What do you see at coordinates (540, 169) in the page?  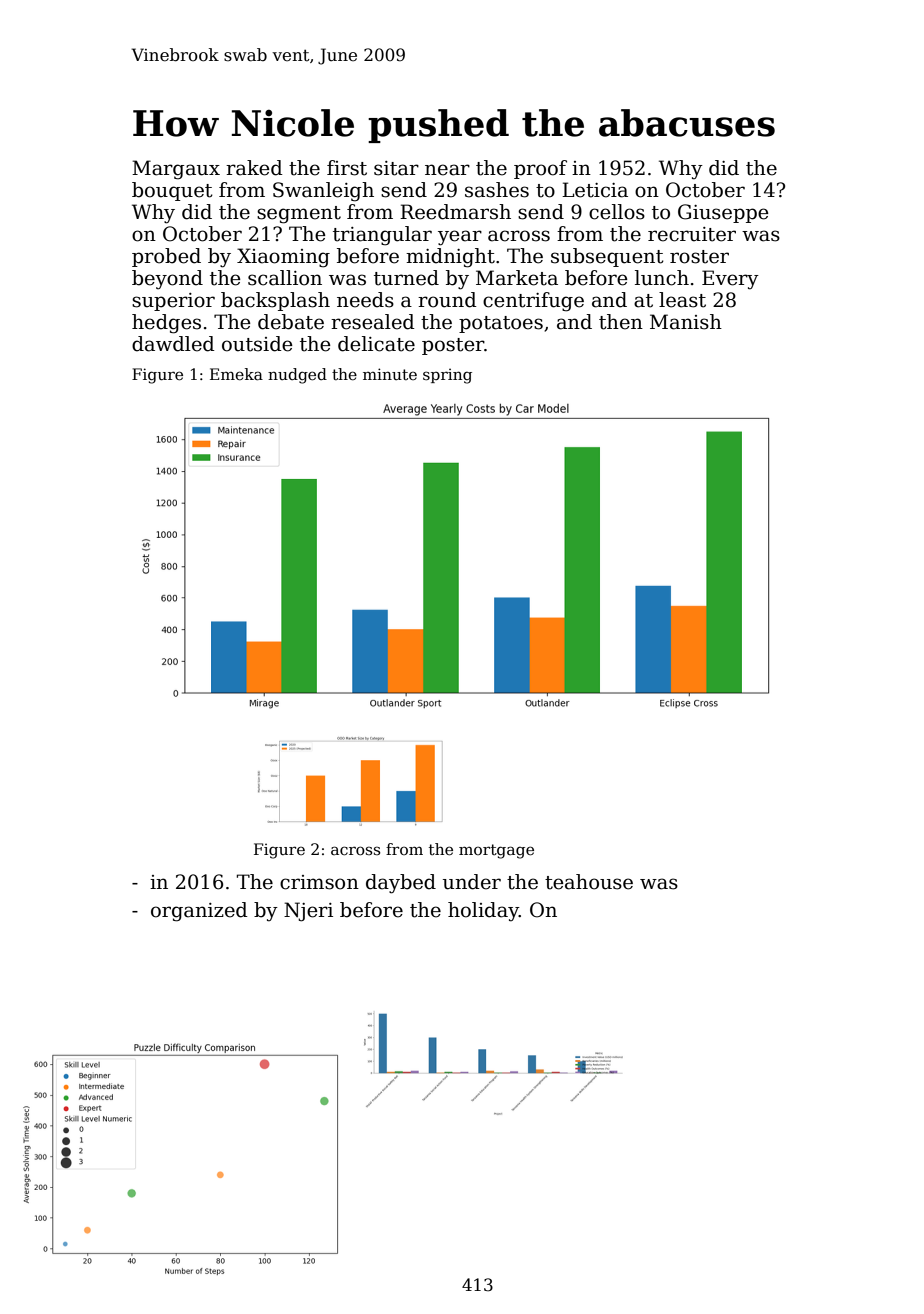 I see `proof` at bounding box center [540, 169].
